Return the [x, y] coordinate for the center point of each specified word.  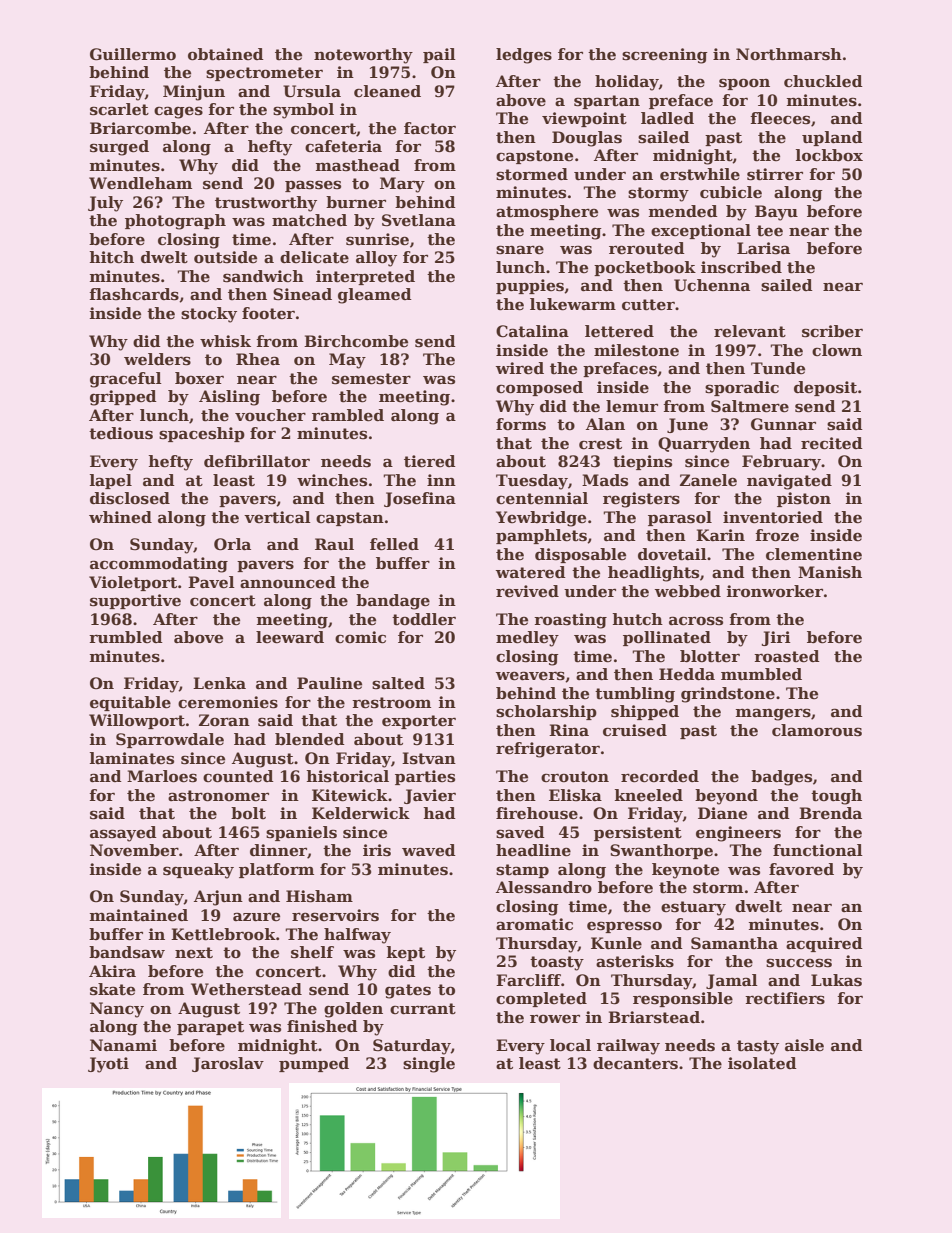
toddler [424, 619]
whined [120, 517]
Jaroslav [228, 1064]
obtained [226, 54]
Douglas [587, 139]
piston [804, 499]
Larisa [763, 248]
